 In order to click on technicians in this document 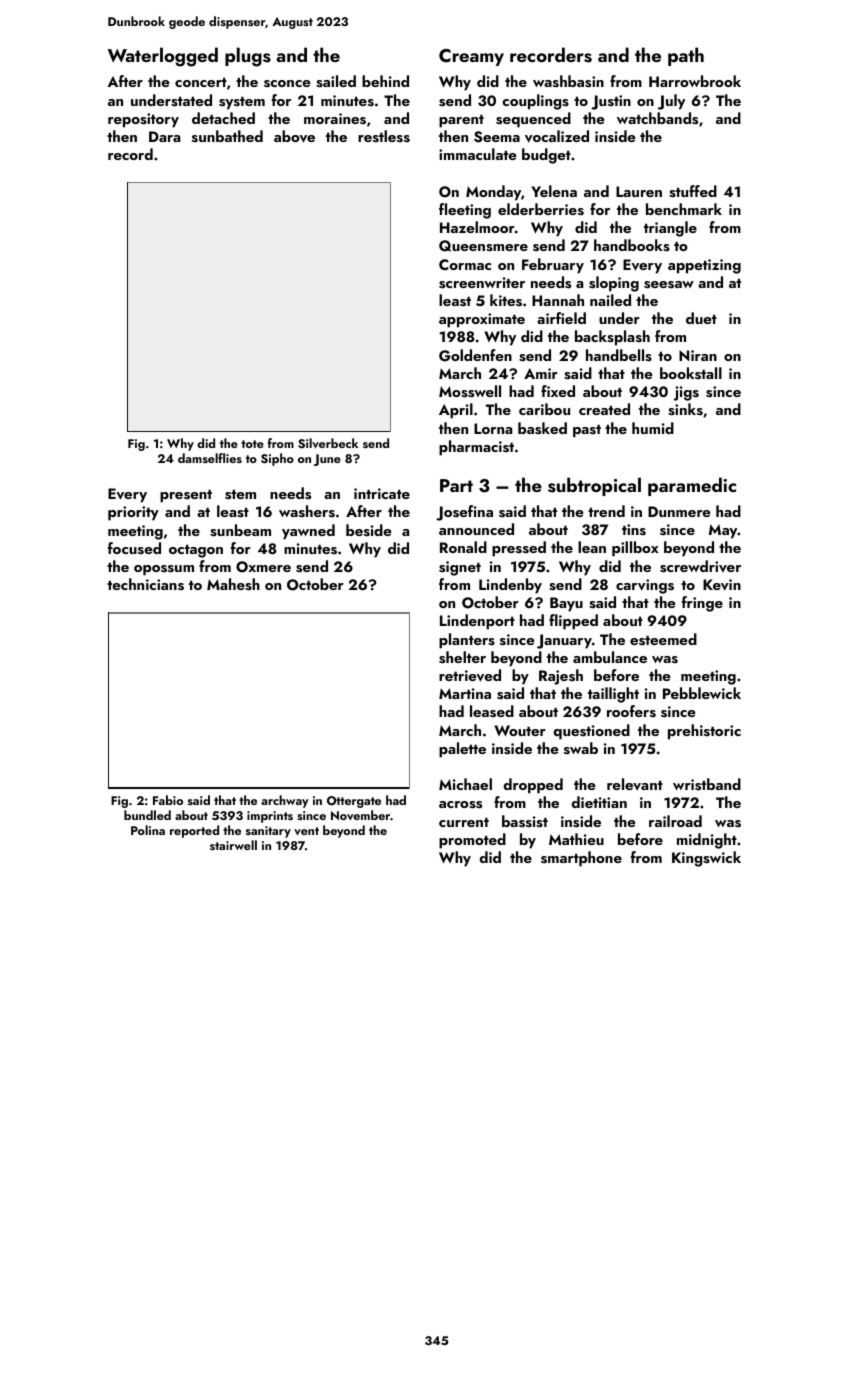, I will do `click(145, 584)`.
